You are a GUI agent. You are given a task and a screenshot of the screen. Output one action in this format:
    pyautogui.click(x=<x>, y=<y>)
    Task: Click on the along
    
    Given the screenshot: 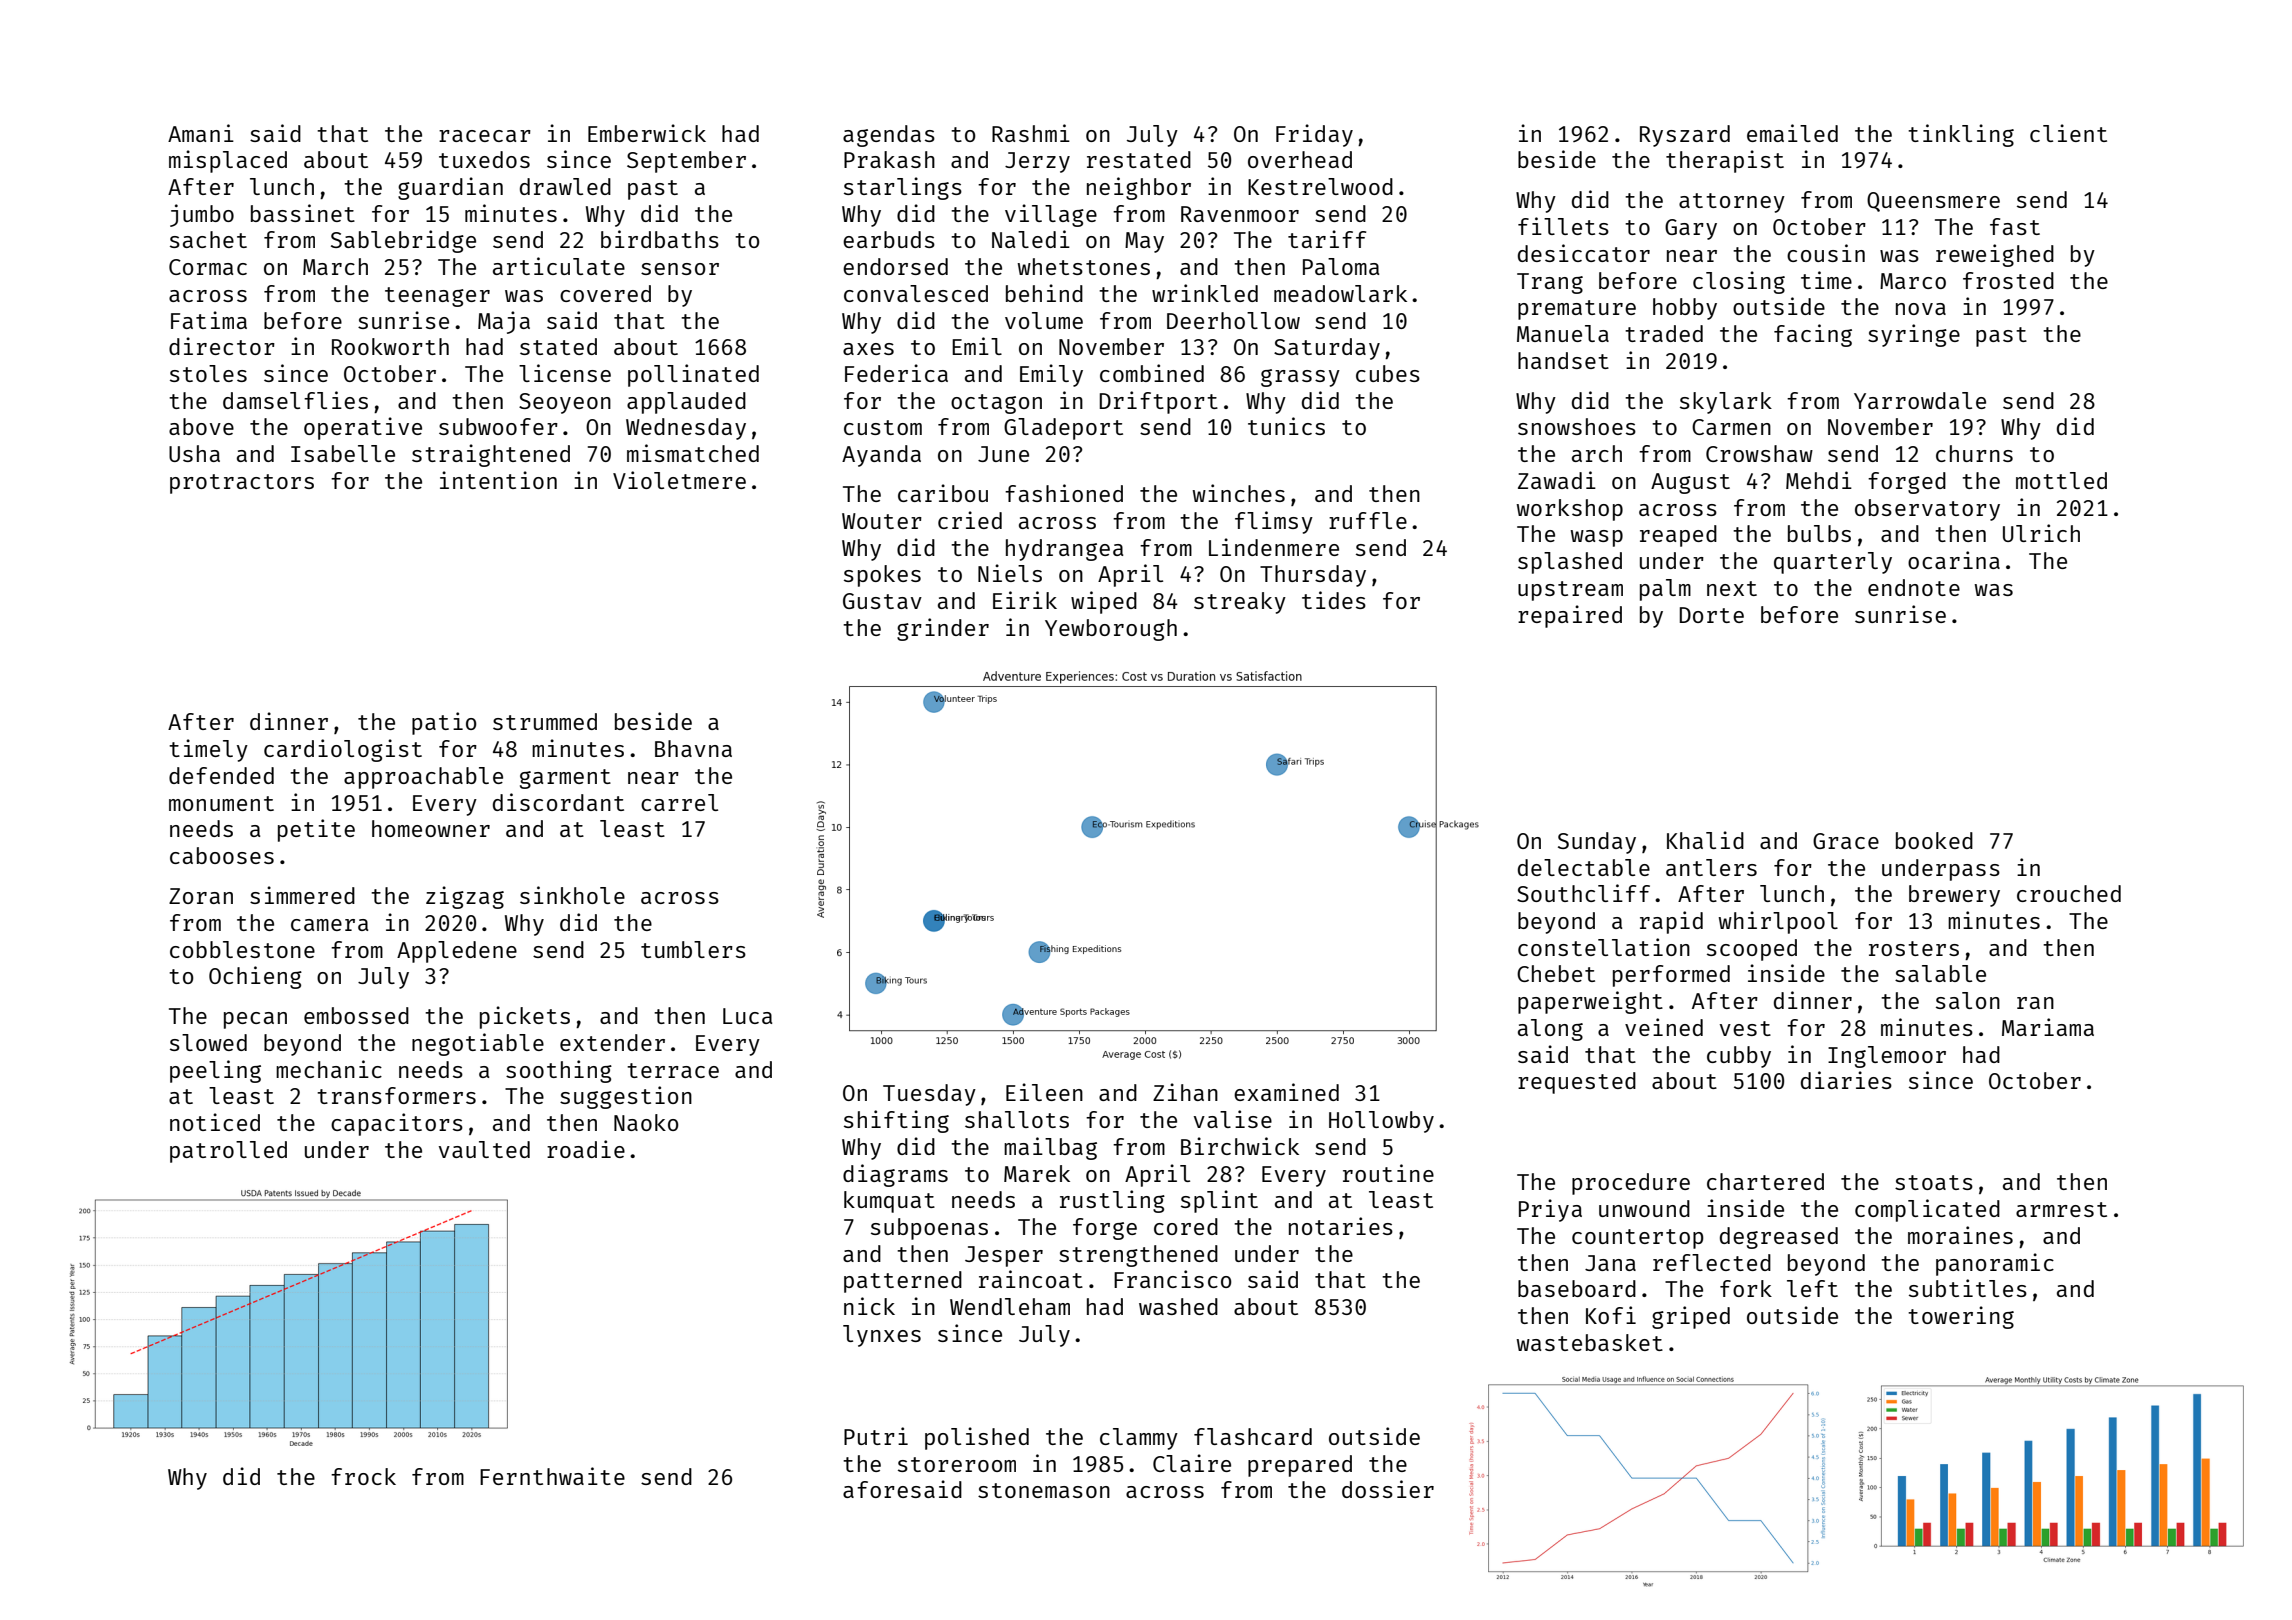 What is the action you would take?
    pyautogui.click(x=1550, y=1030)
